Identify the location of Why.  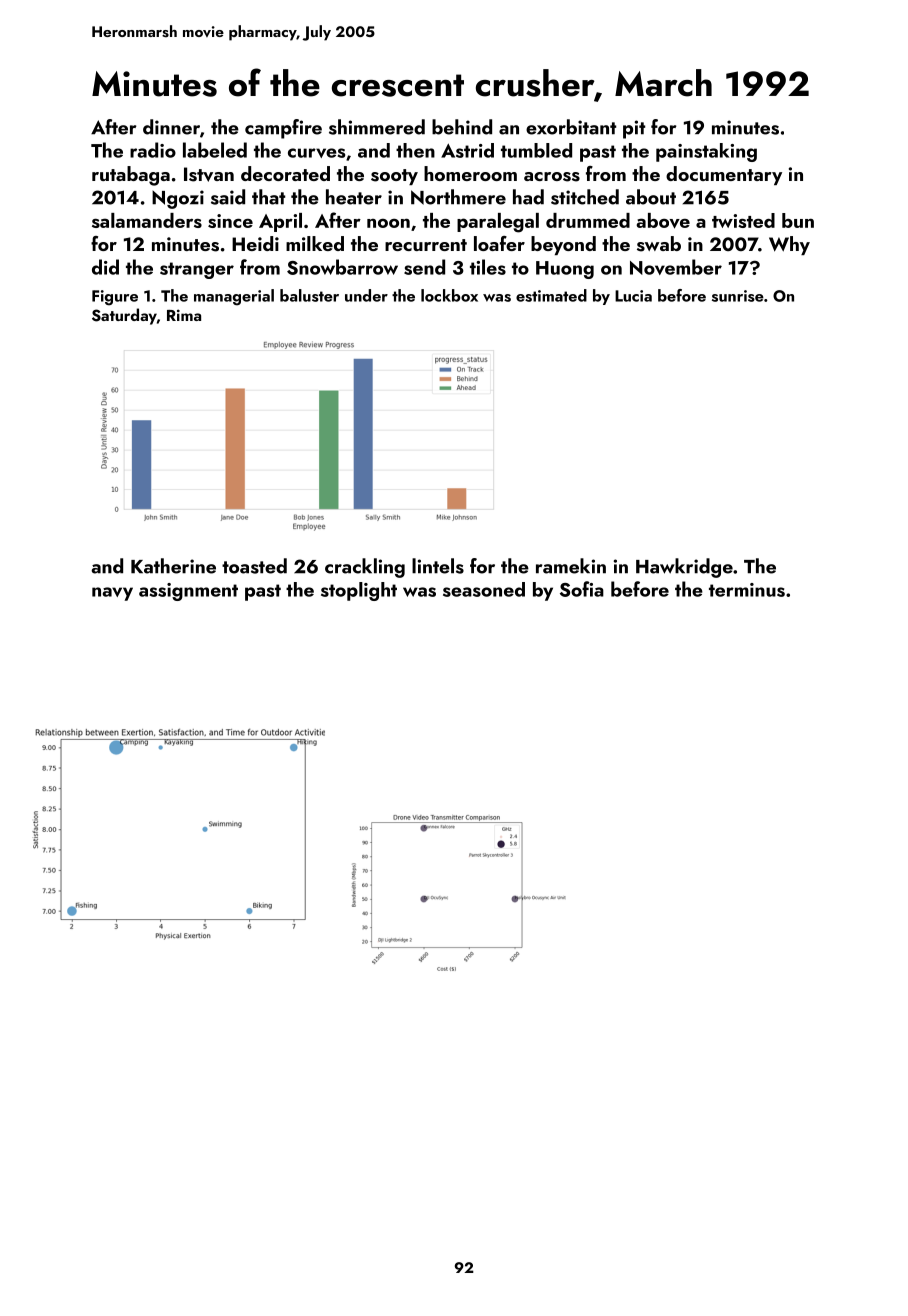
(789, 245).
